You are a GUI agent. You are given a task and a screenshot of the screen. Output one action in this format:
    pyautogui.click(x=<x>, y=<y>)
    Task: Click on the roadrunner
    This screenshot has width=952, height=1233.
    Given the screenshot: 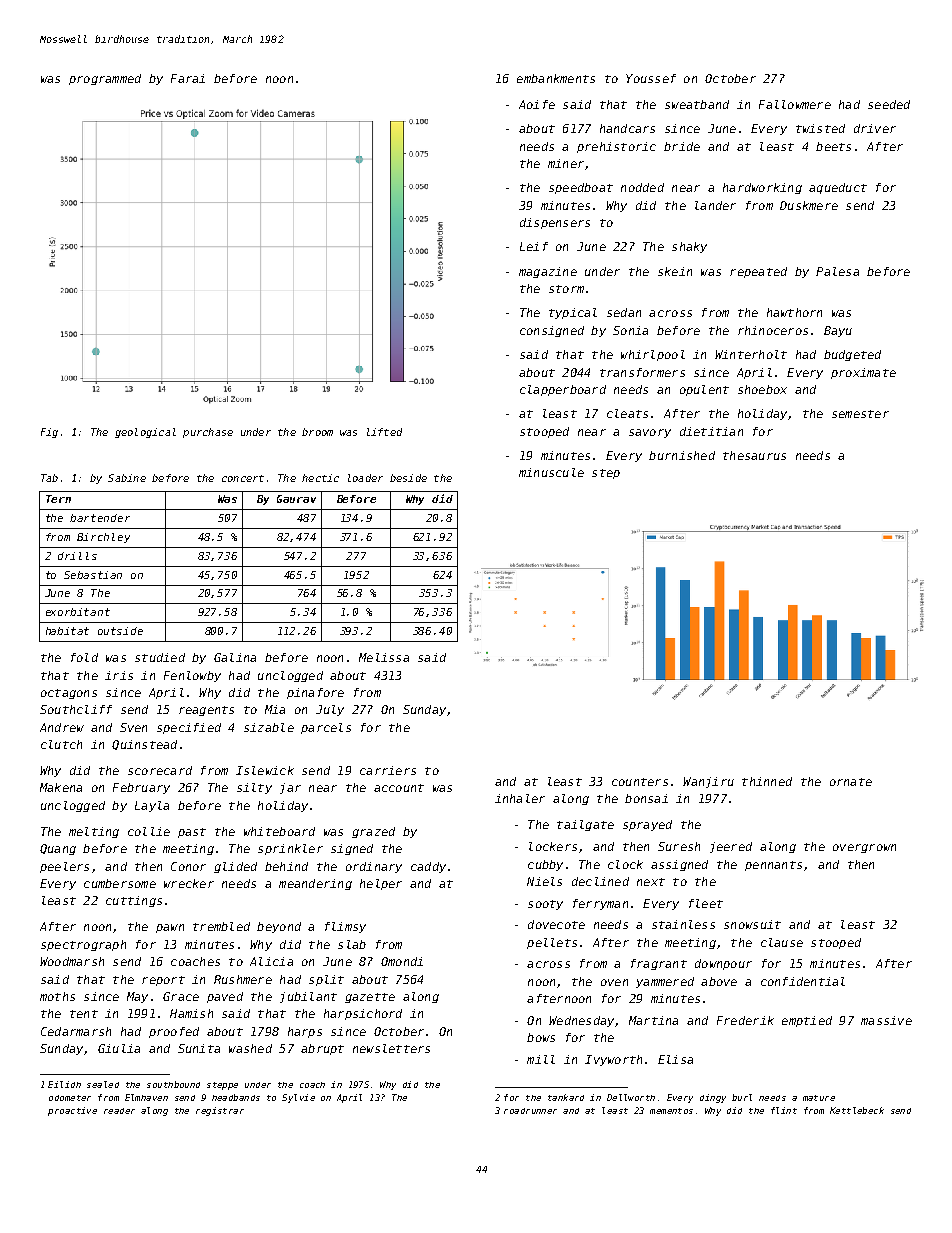 What is the action you would take?
    pyautogui.click(x=530, y=1111)
